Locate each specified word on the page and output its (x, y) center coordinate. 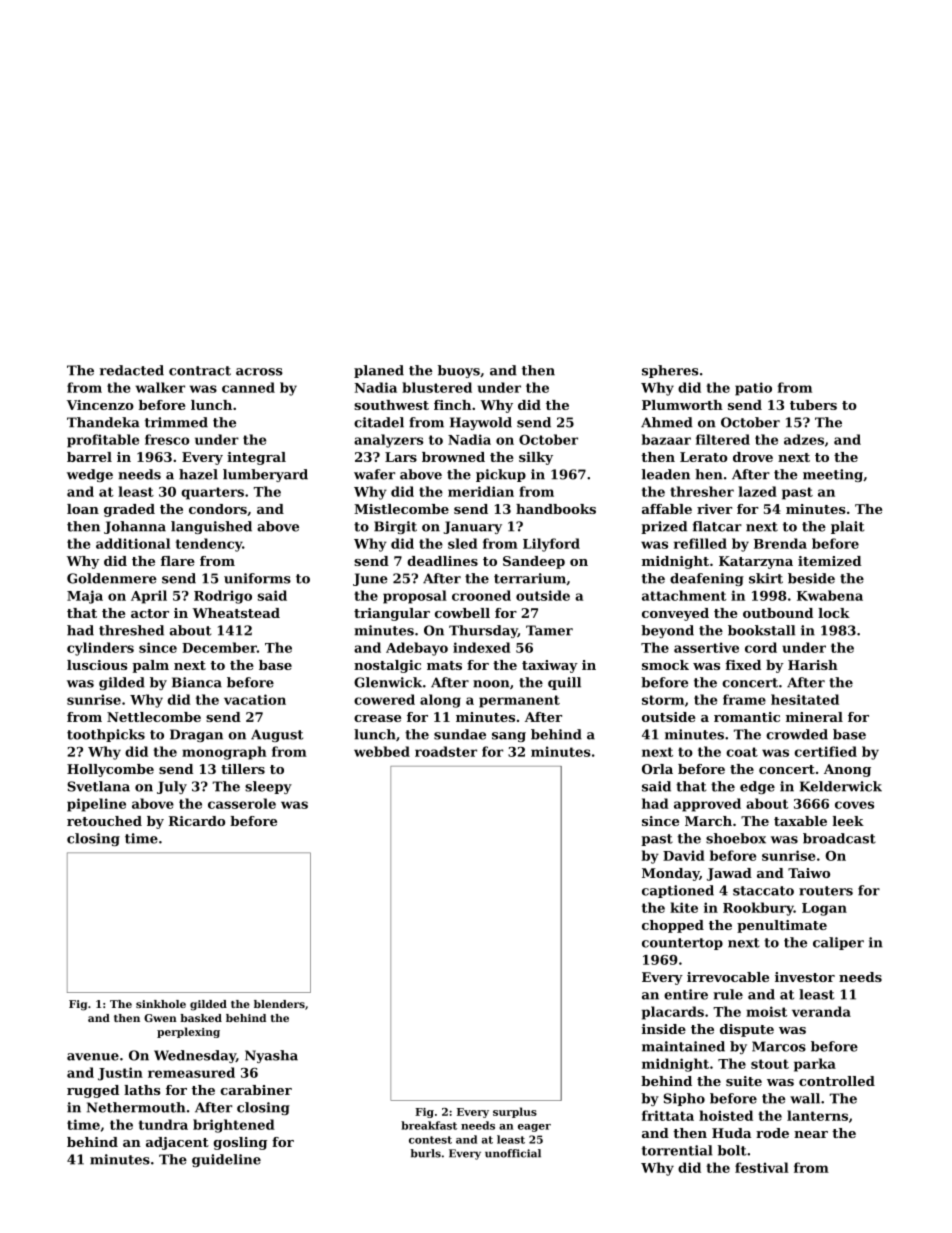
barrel (89, 457)
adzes (804, 439)
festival (762, 1167)
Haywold (481, 423)
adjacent (177, 1143)
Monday (670, 874)
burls (426, 1153)
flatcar (717, 526)
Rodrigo (223, 597)
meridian (481, 491)
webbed (382, 751)
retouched (104, 821)
